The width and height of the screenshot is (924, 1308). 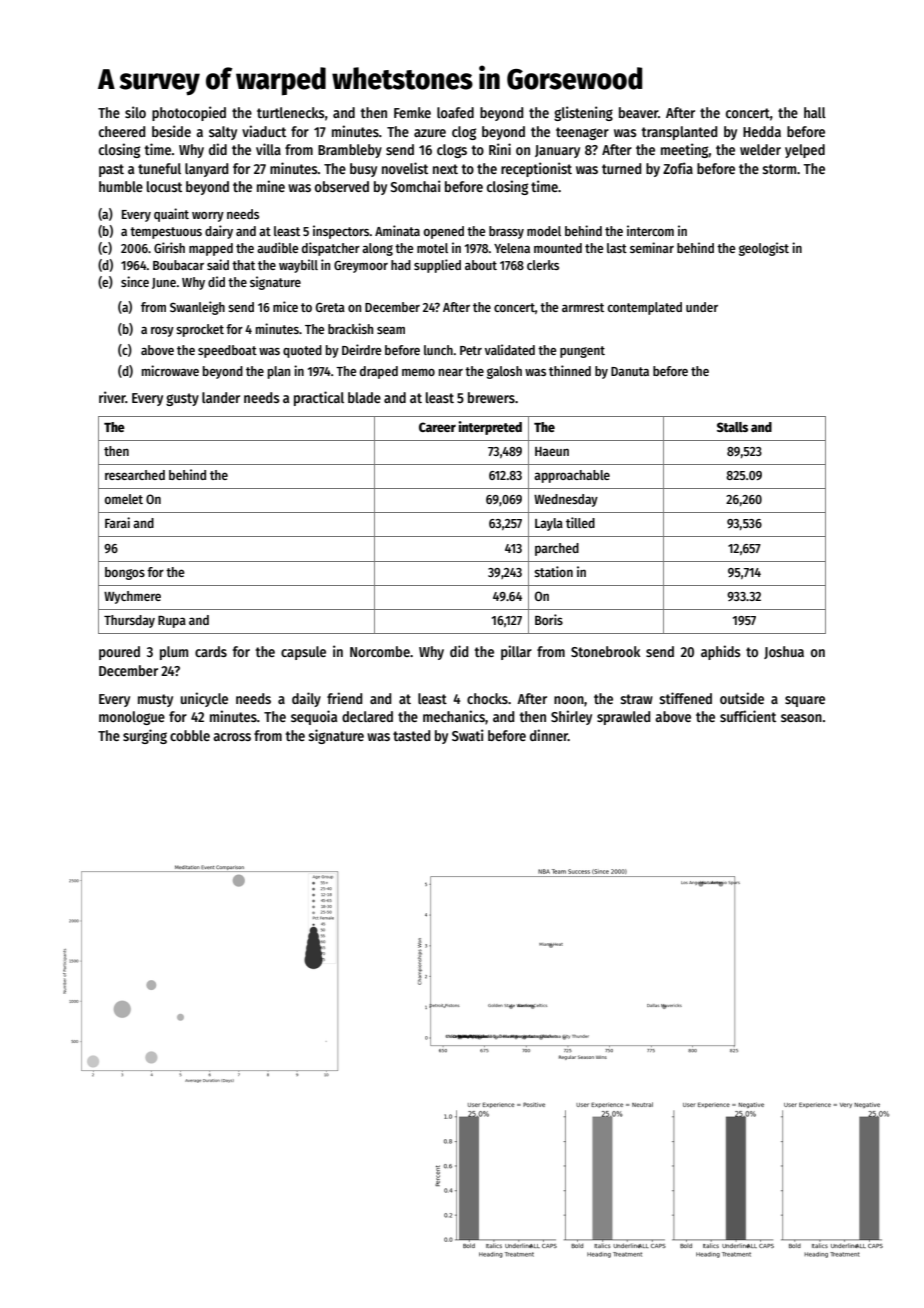 What do you see at coordinates (112, 397) in the screenshot?
I see `river` at bounding box center [112, 397].
